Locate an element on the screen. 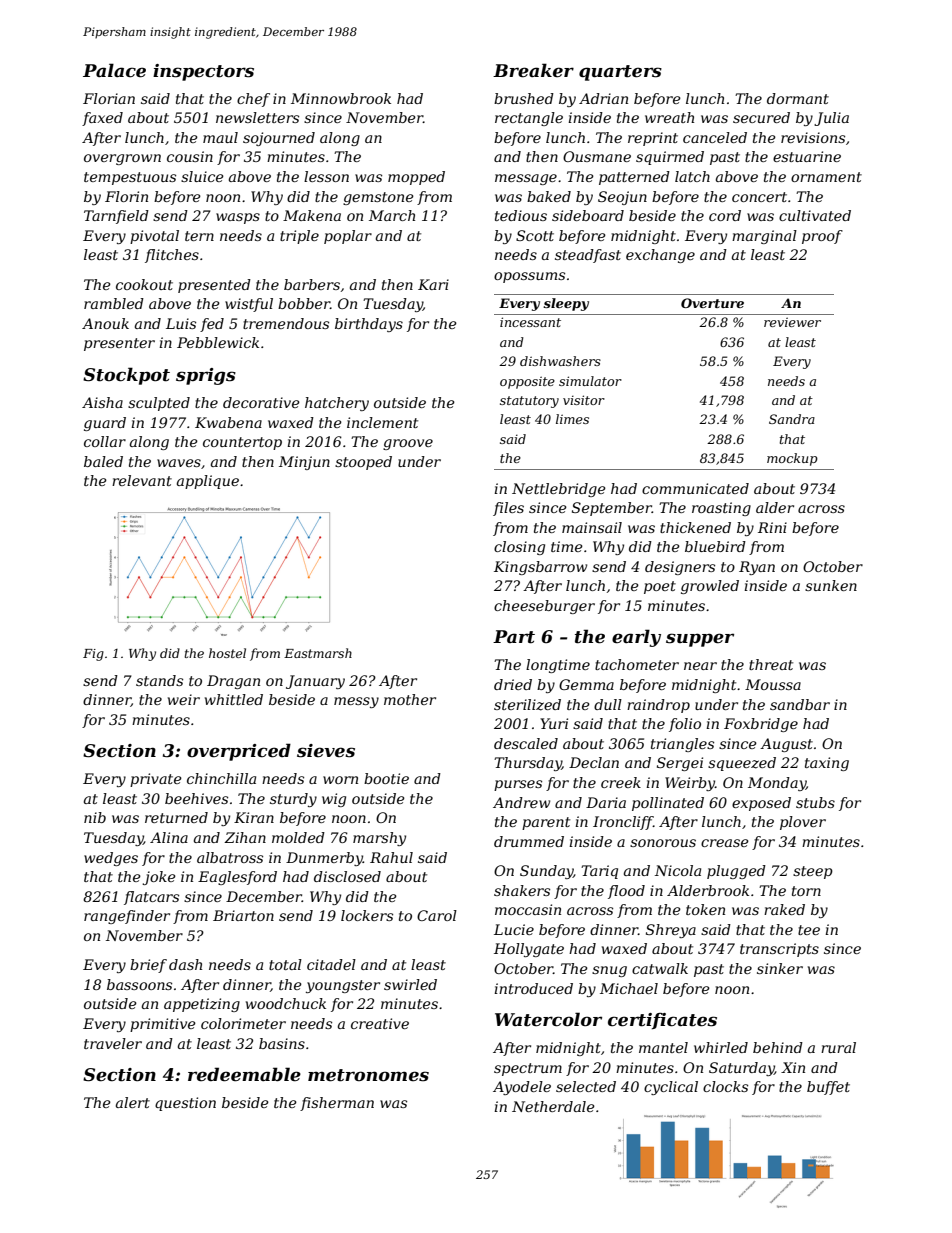 Image resolution: width=952 pixels, height=1233 pixels. Ryan is located at coordinates (757, 568).
